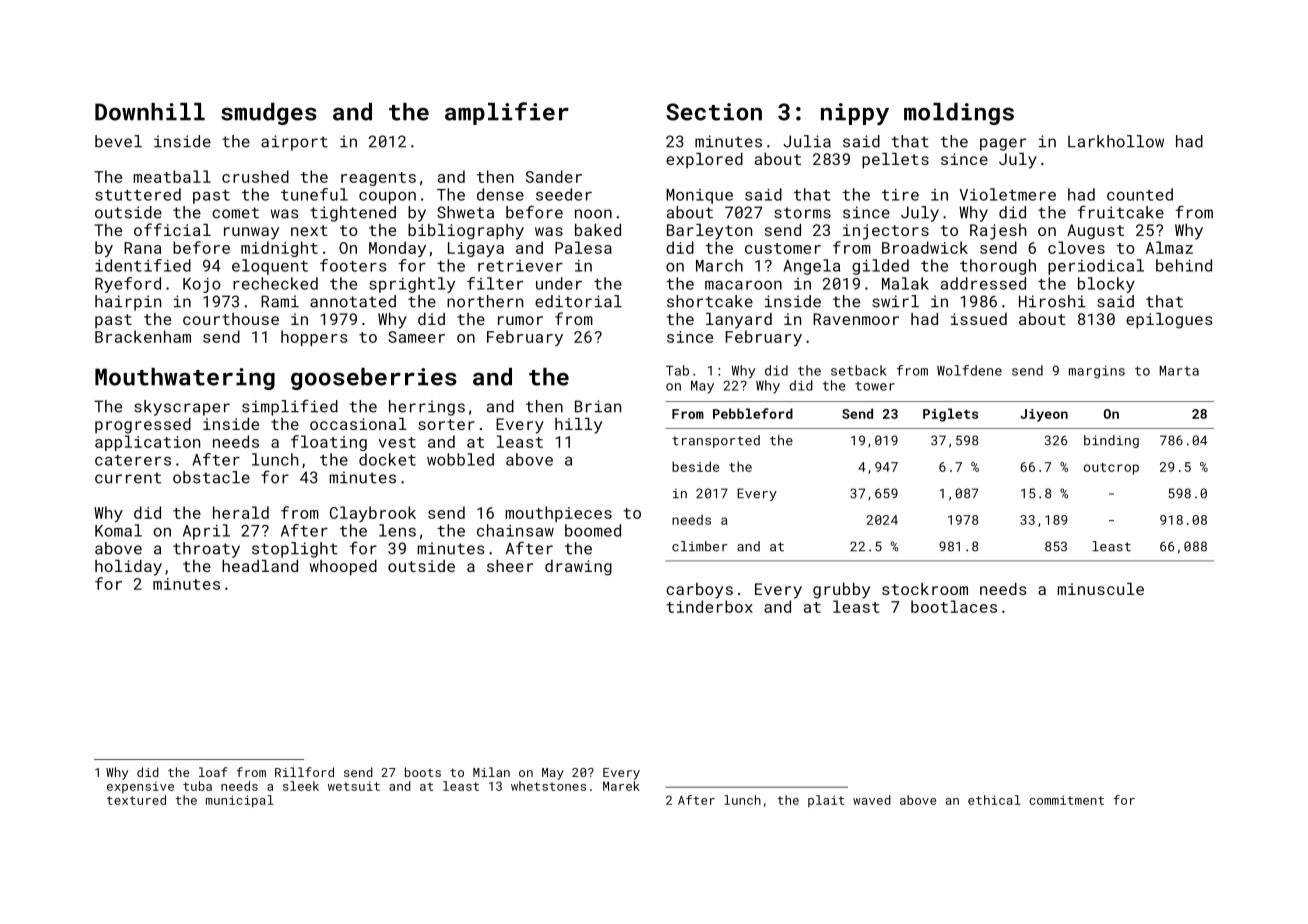 Image resolution: width=1308 pixels, height=924 pixels. Describe the element at coordinates (240, 801) in the image. I see `municipal` at that location.
